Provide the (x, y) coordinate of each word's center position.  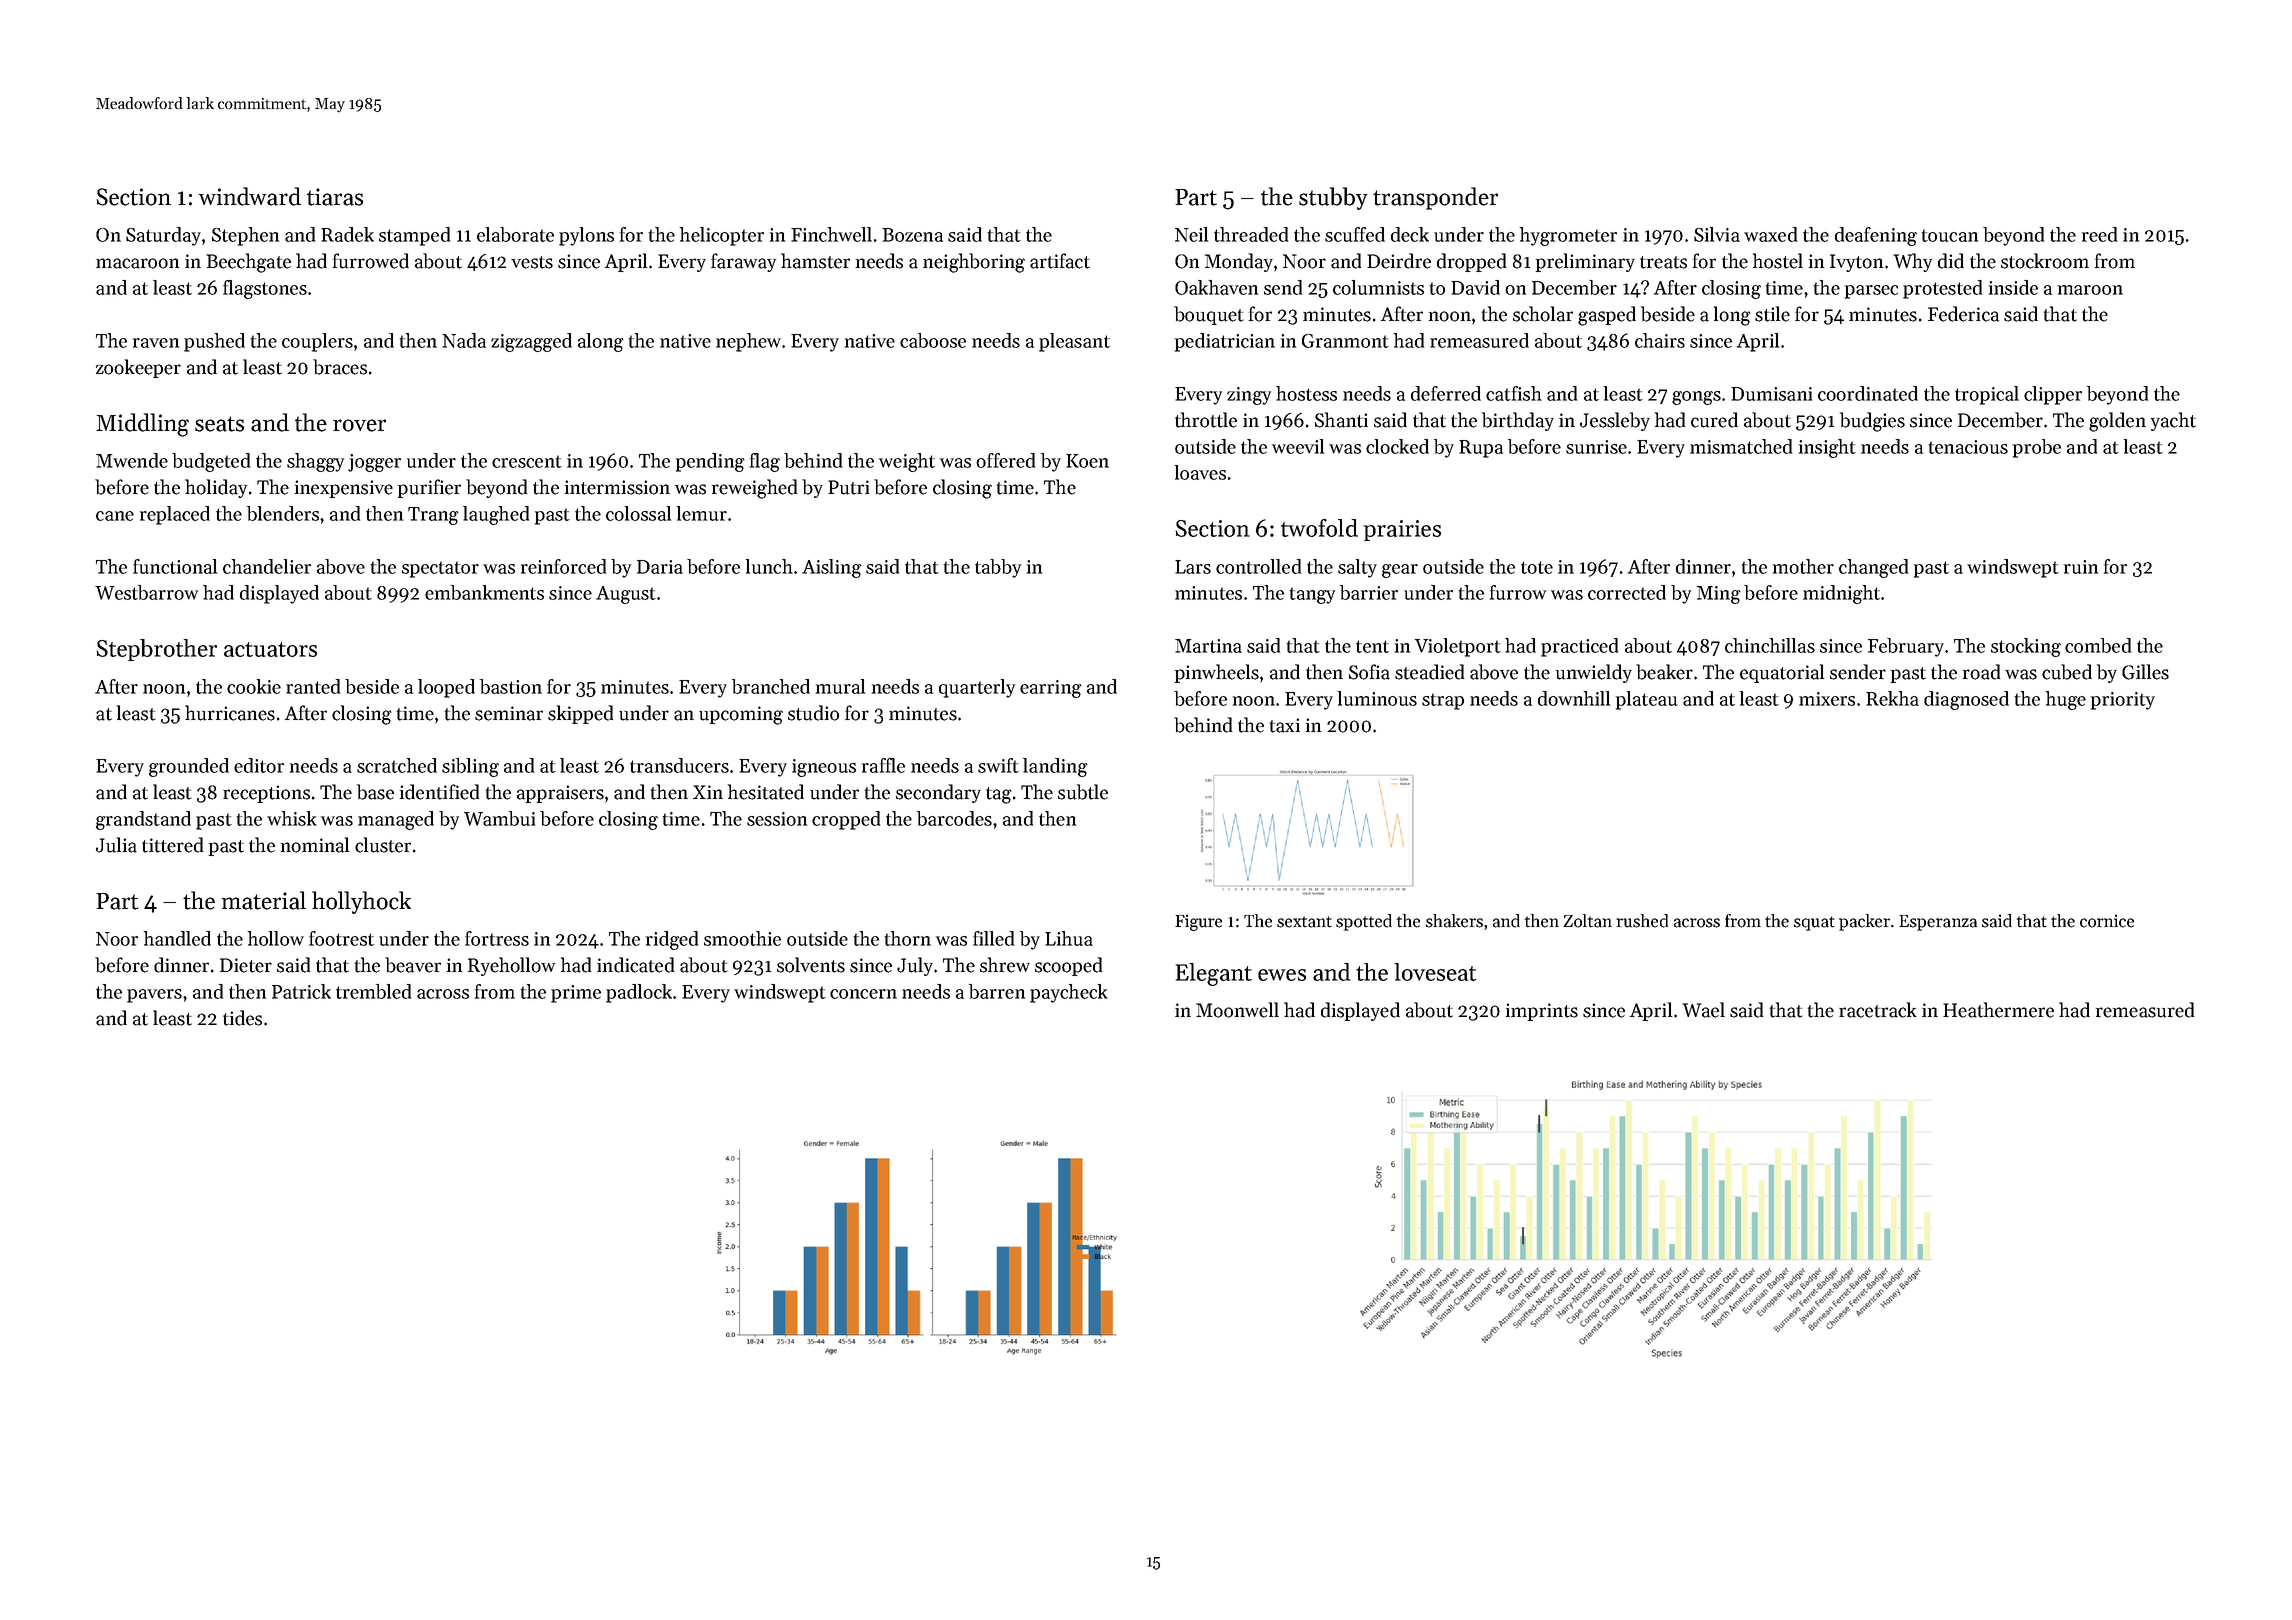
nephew (748, 342)
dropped (1471, 262)
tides (242, 1018)
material (264, 900)
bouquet (1209, 315)
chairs (1660, 340)
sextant (1304, 922)
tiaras (335, 197)
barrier (1369, 592)
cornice (2107, 921)
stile (1772, 314)
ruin (2081, 567)
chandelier (267, 566)
